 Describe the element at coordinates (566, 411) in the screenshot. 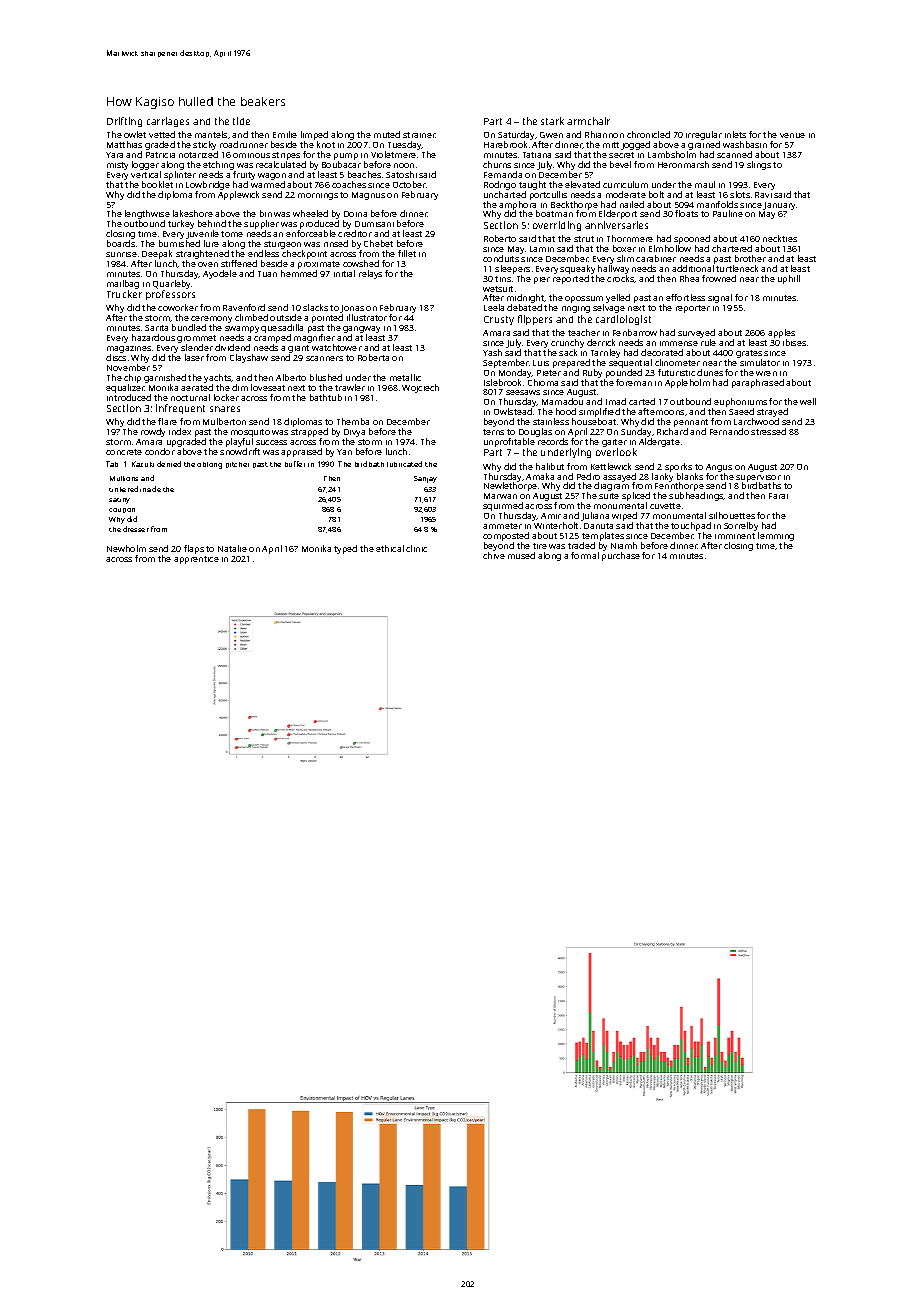

I see `hood` at that location.
